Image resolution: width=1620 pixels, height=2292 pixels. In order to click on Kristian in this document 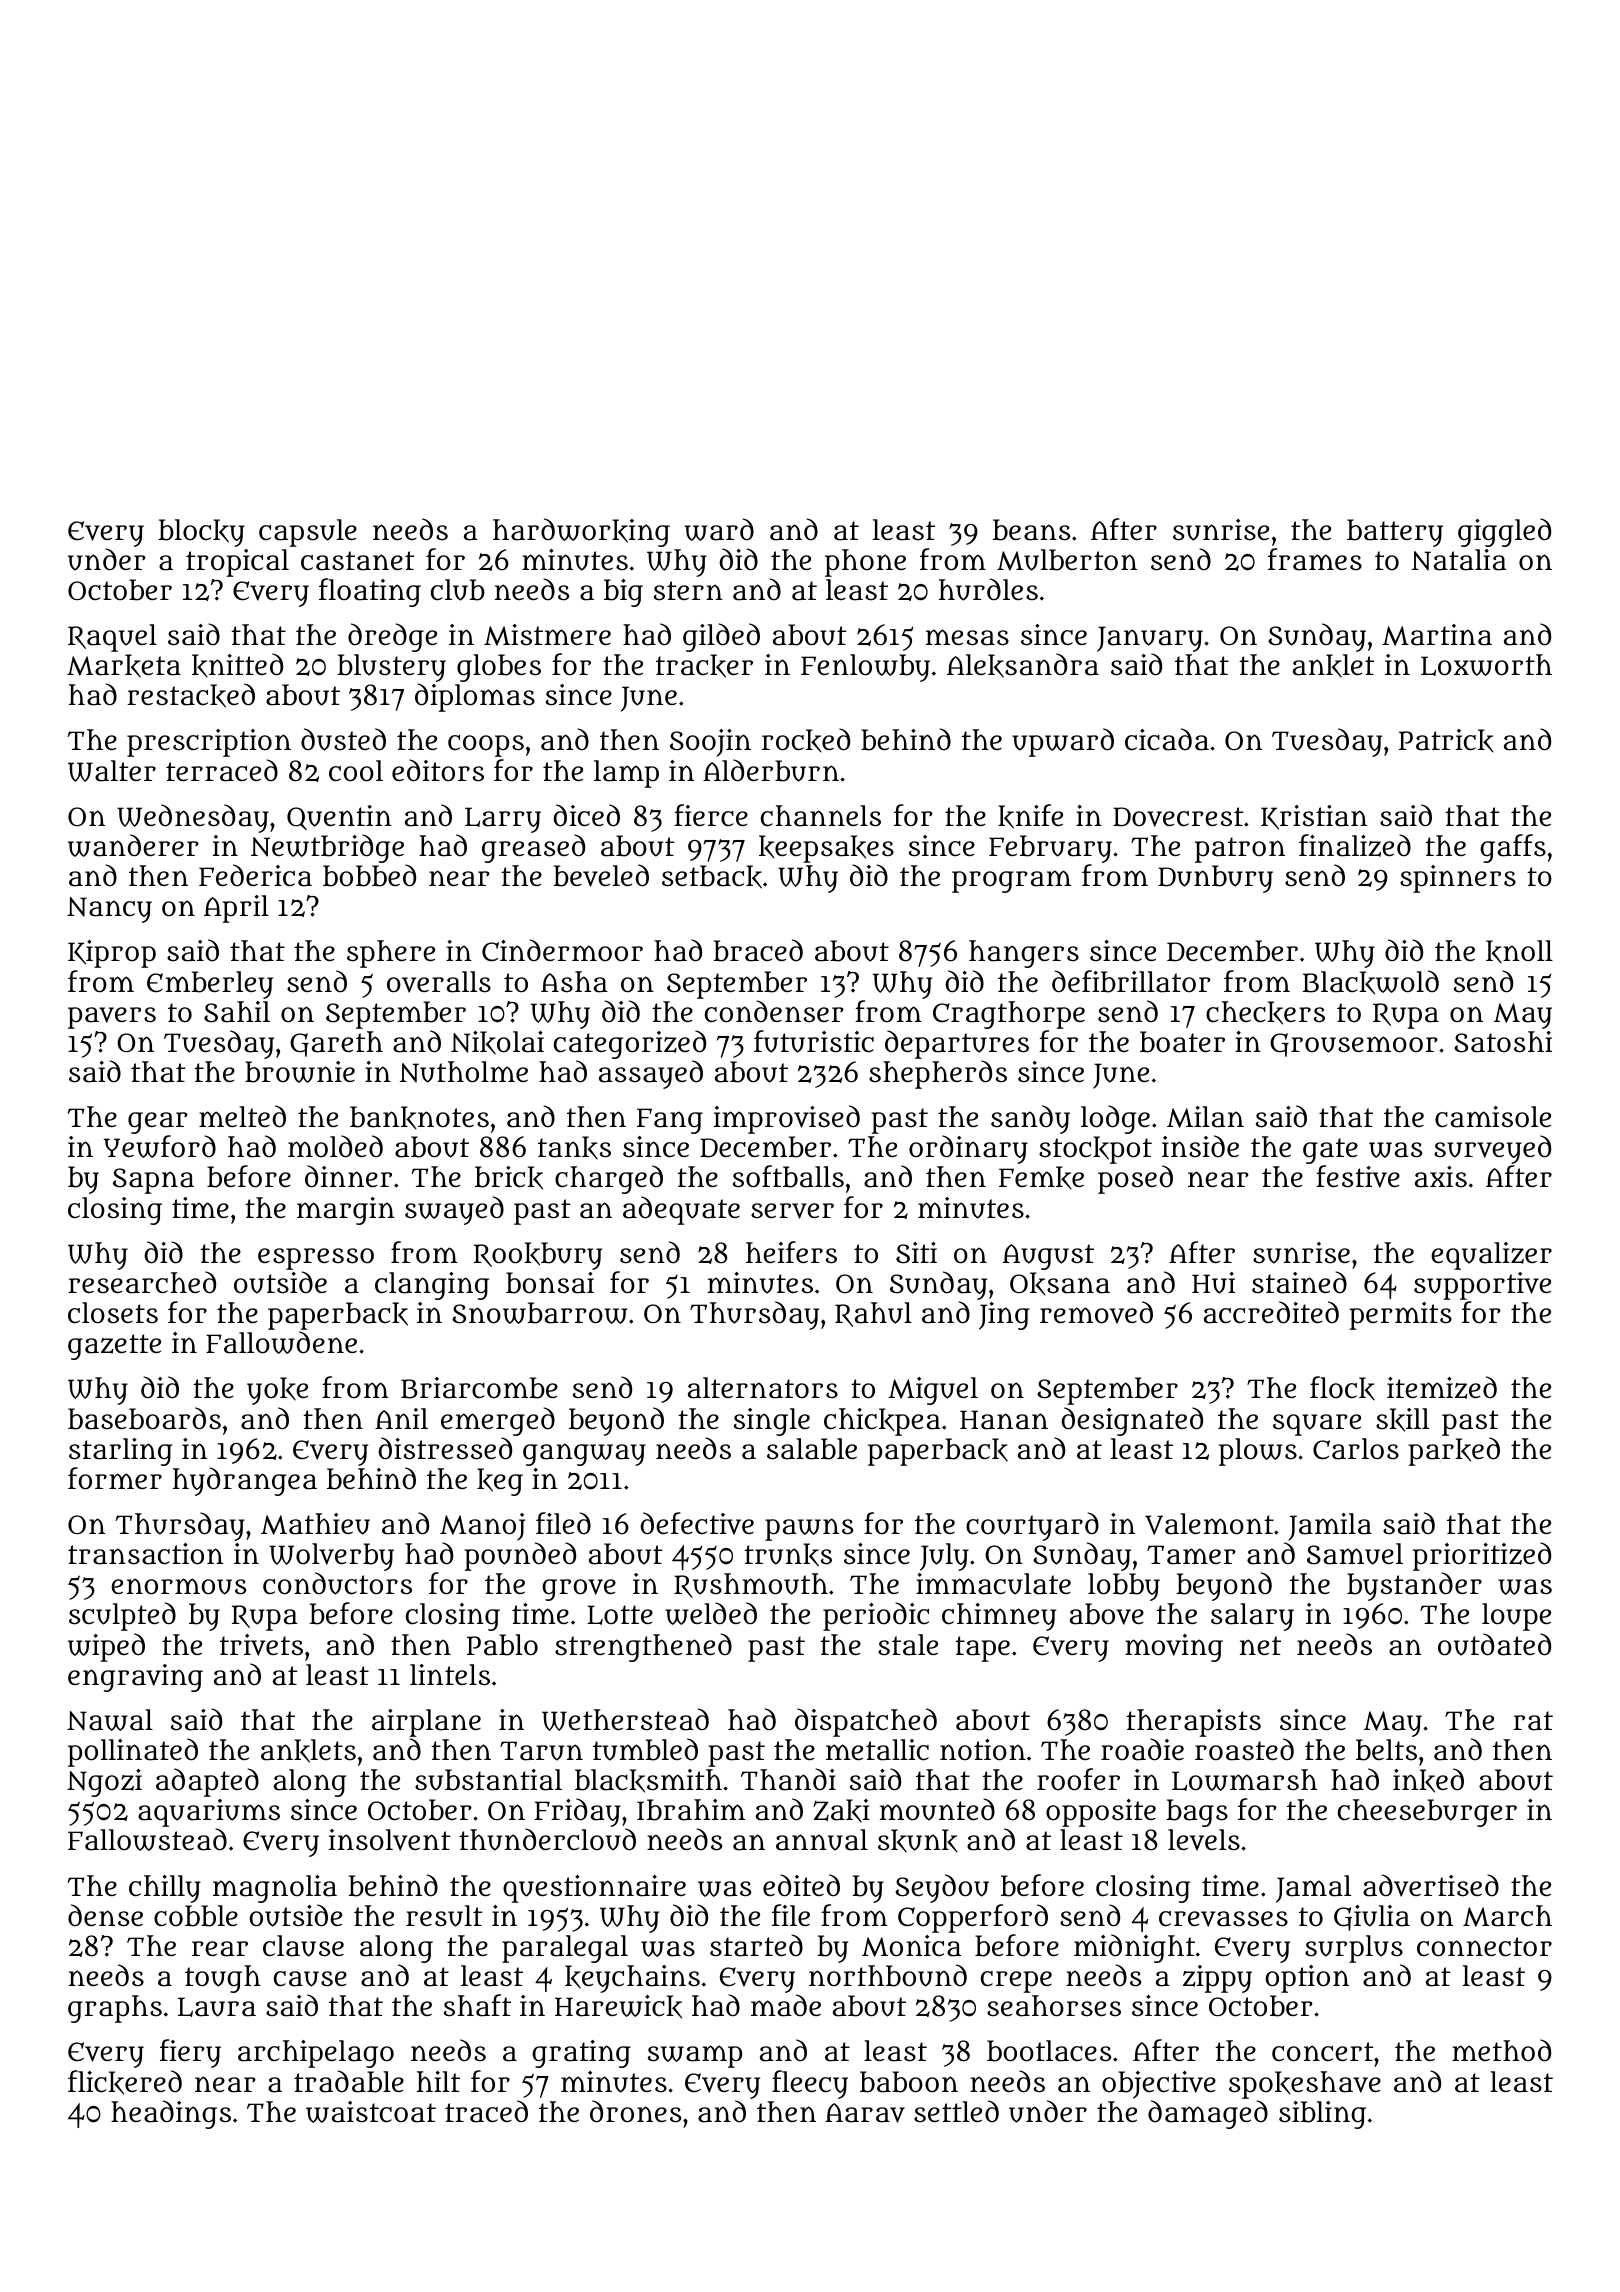, I will do `click(1314, 817)`.
